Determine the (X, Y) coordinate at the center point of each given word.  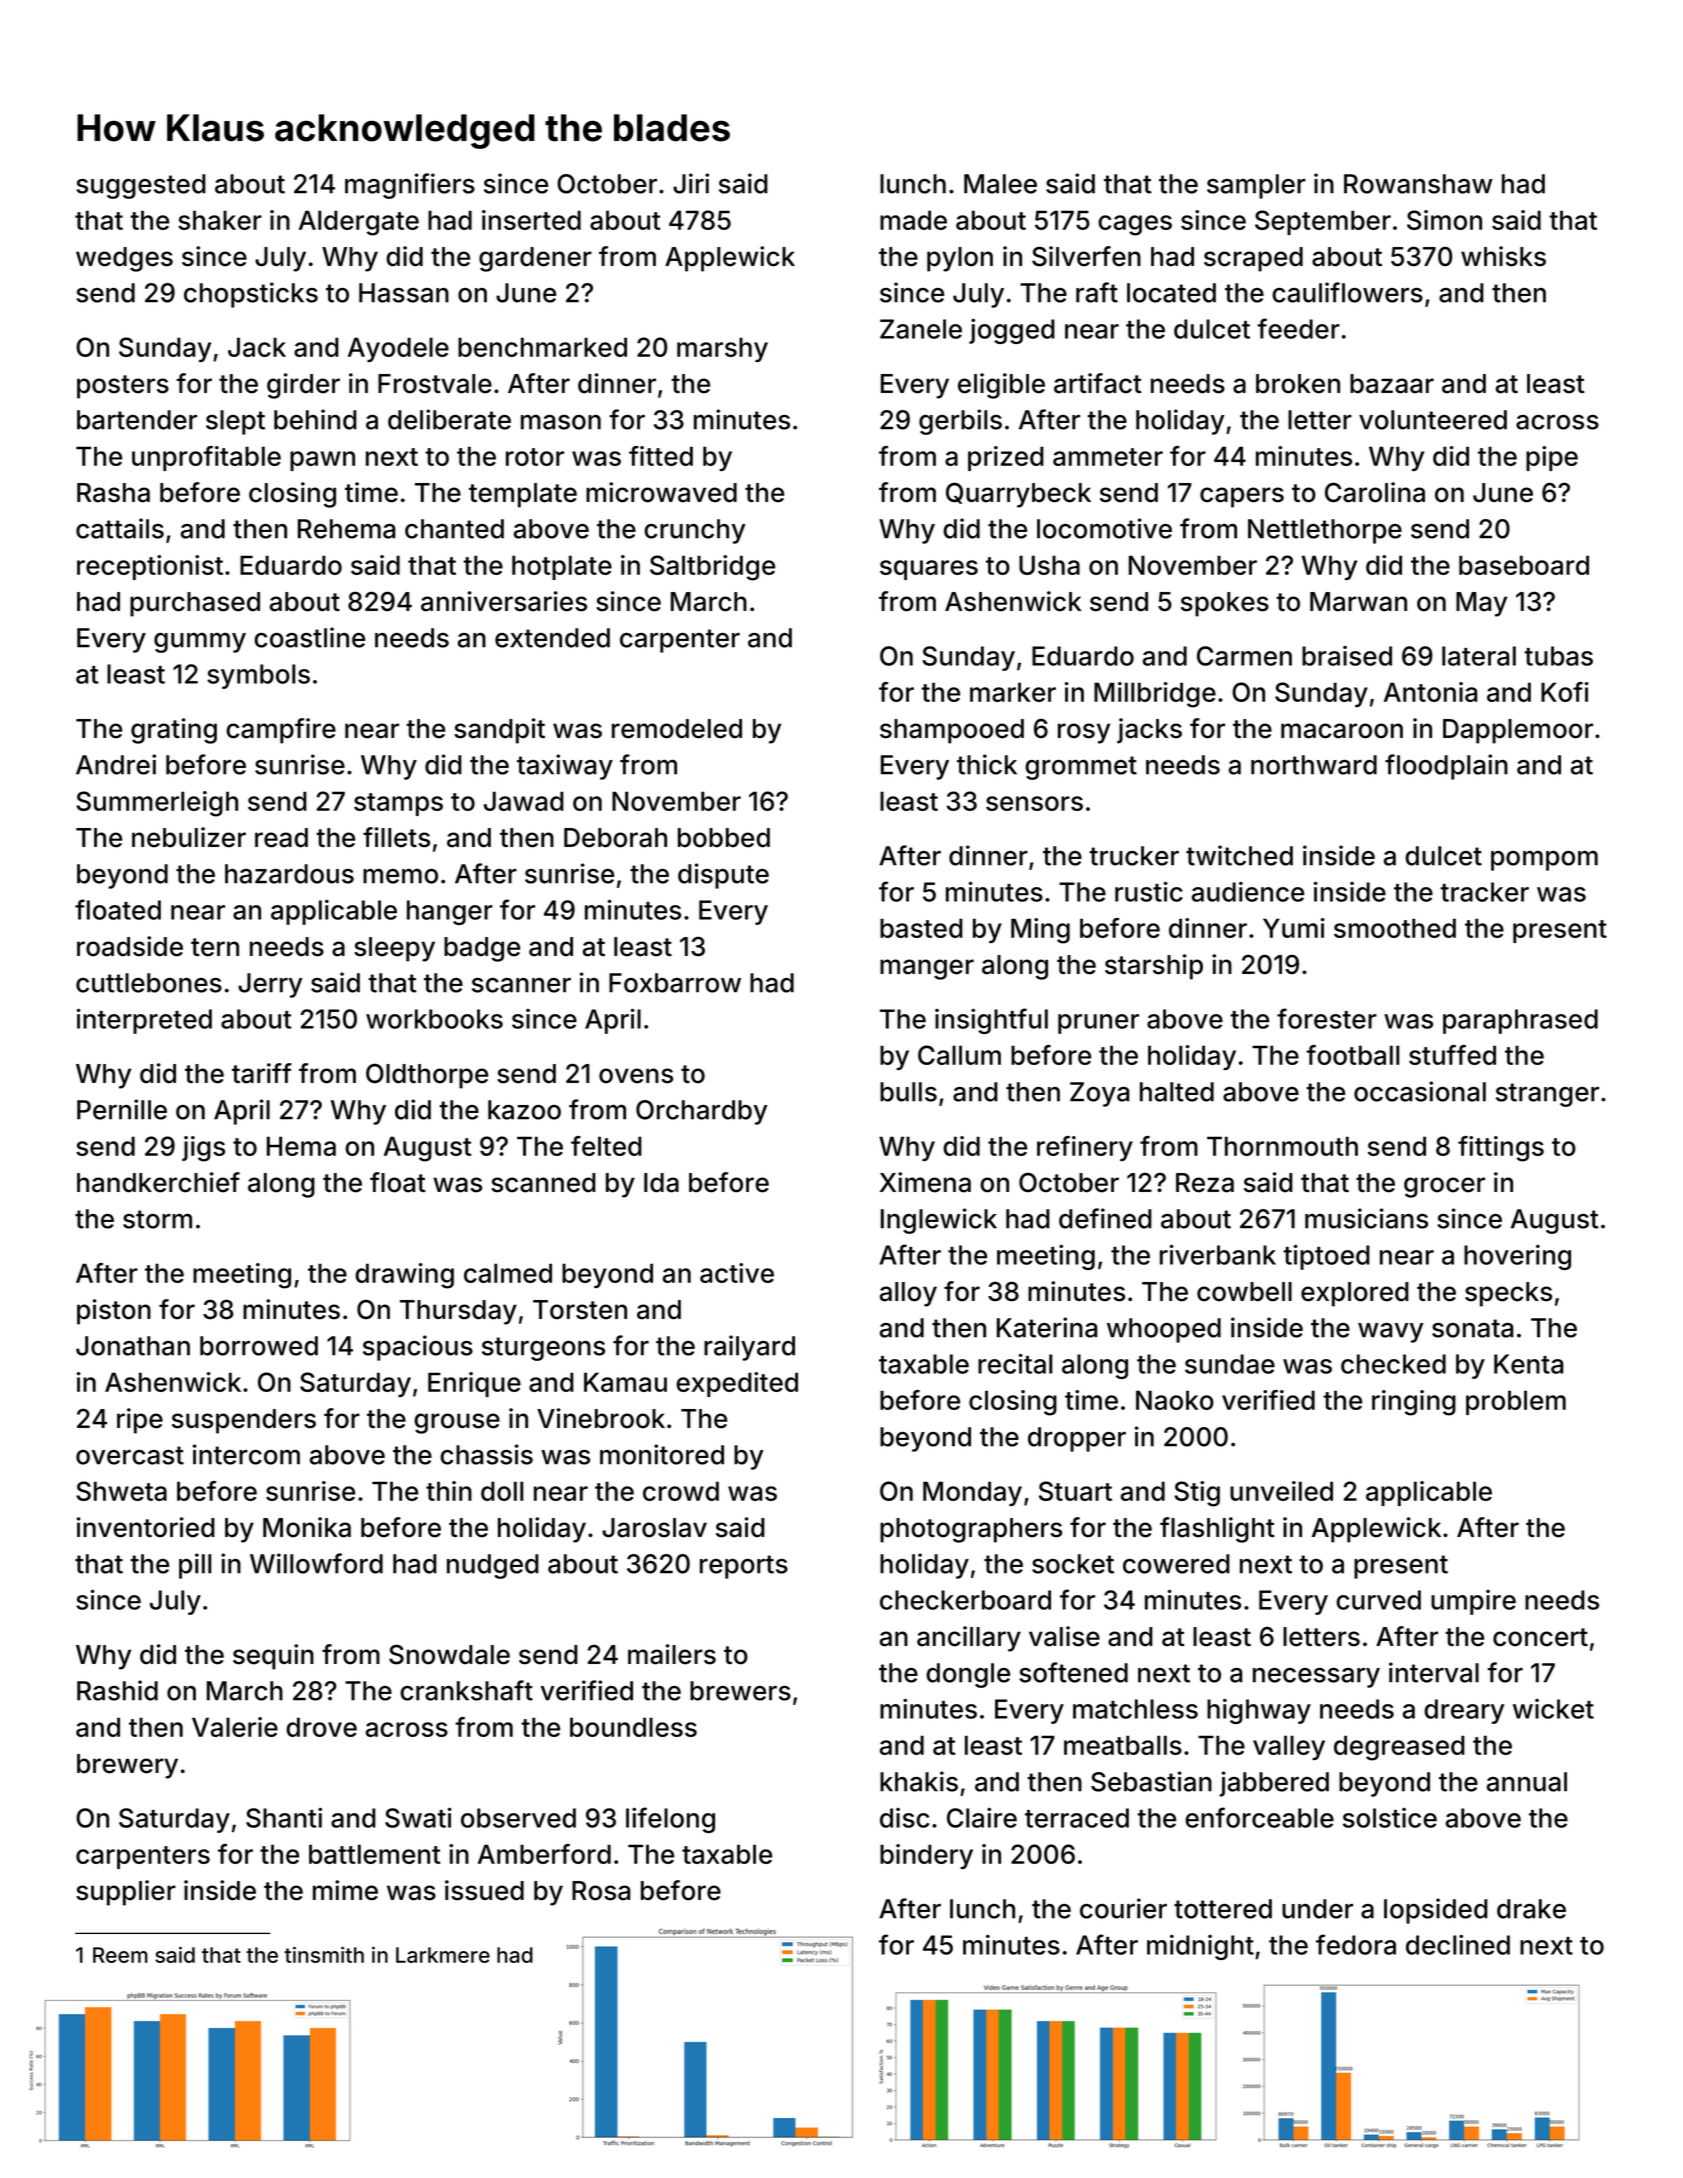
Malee (1000, 184)
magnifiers (410, 186)
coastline (309, 637)
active (737, 1273)
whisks (1503, 256)
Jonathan (133, 1346)
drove (321, 1727)
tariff (262, 1073)
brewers (740, 1691)
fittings (1501, 1149)
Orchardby (701, 1112)
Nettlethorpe (1325, 531)
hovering (1517, 1257)
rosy (1084, 733)
